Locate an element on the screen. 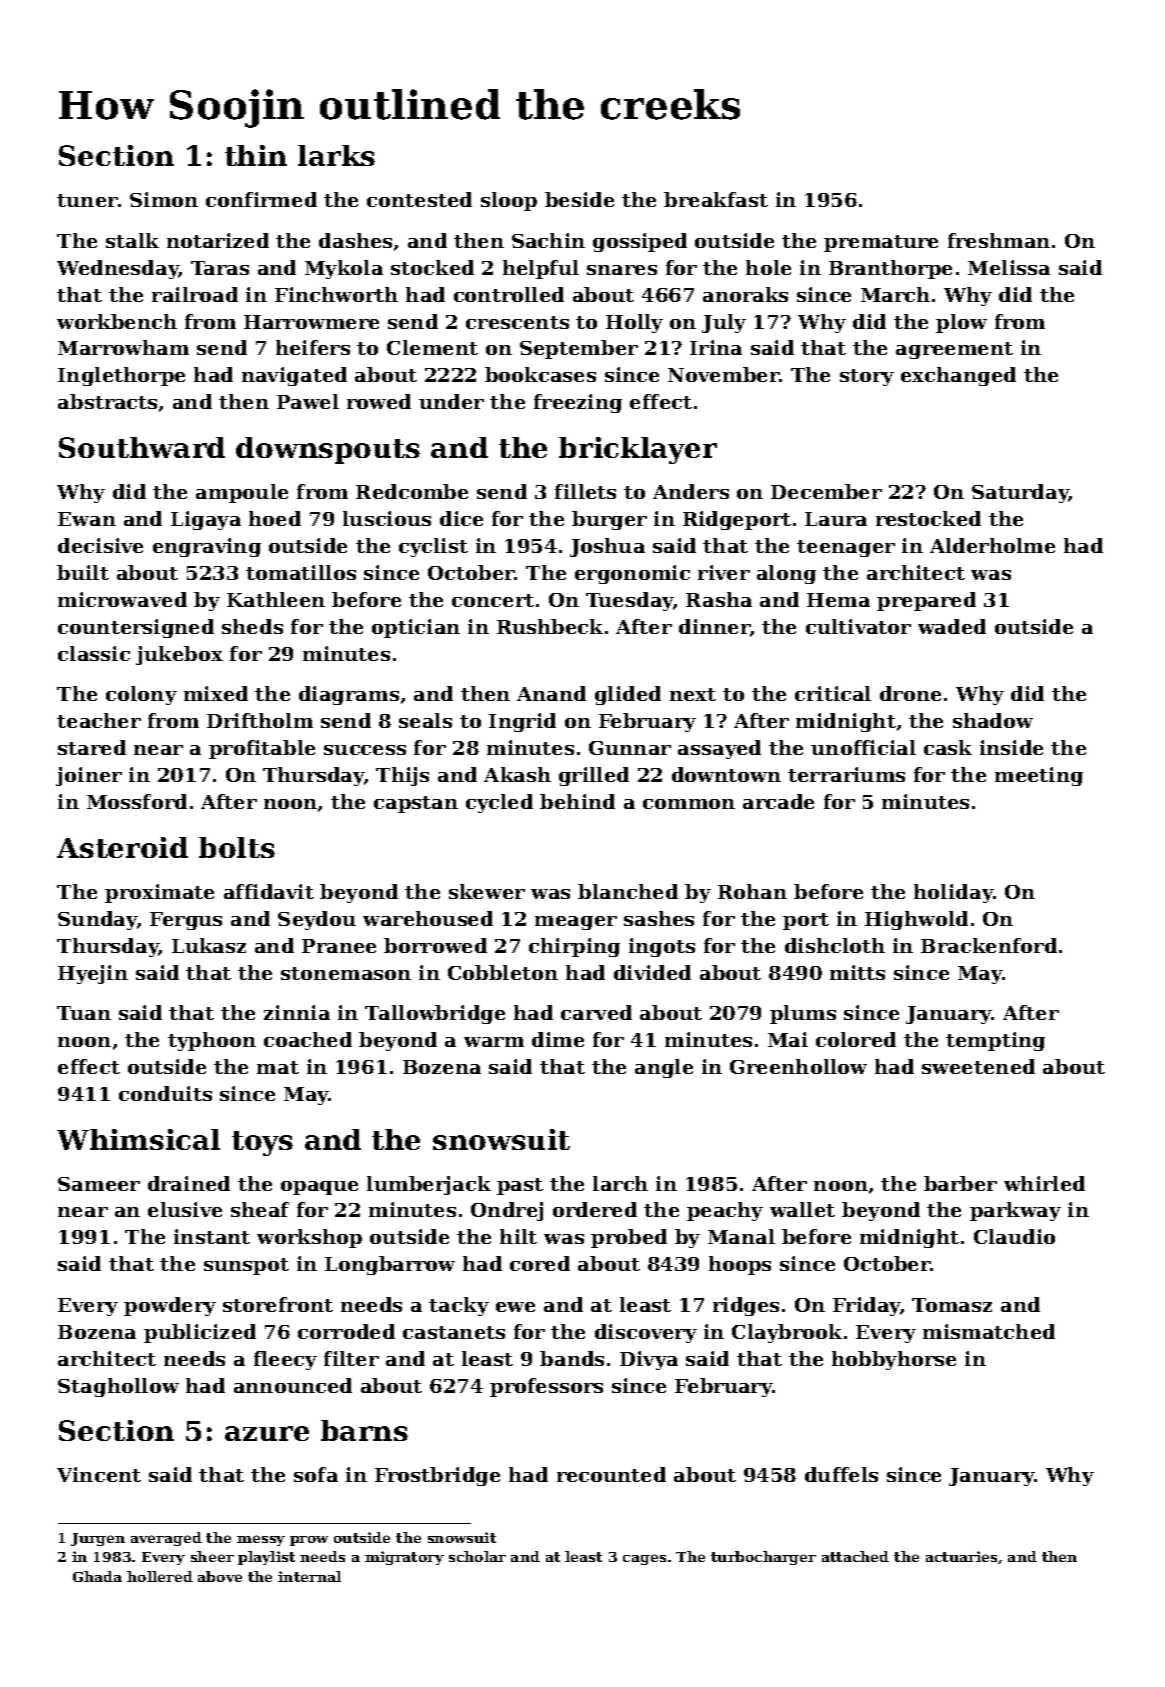 The width and height of the screenshot is (1165, 1687). actuaries is located at coordinates (961, 1556).
